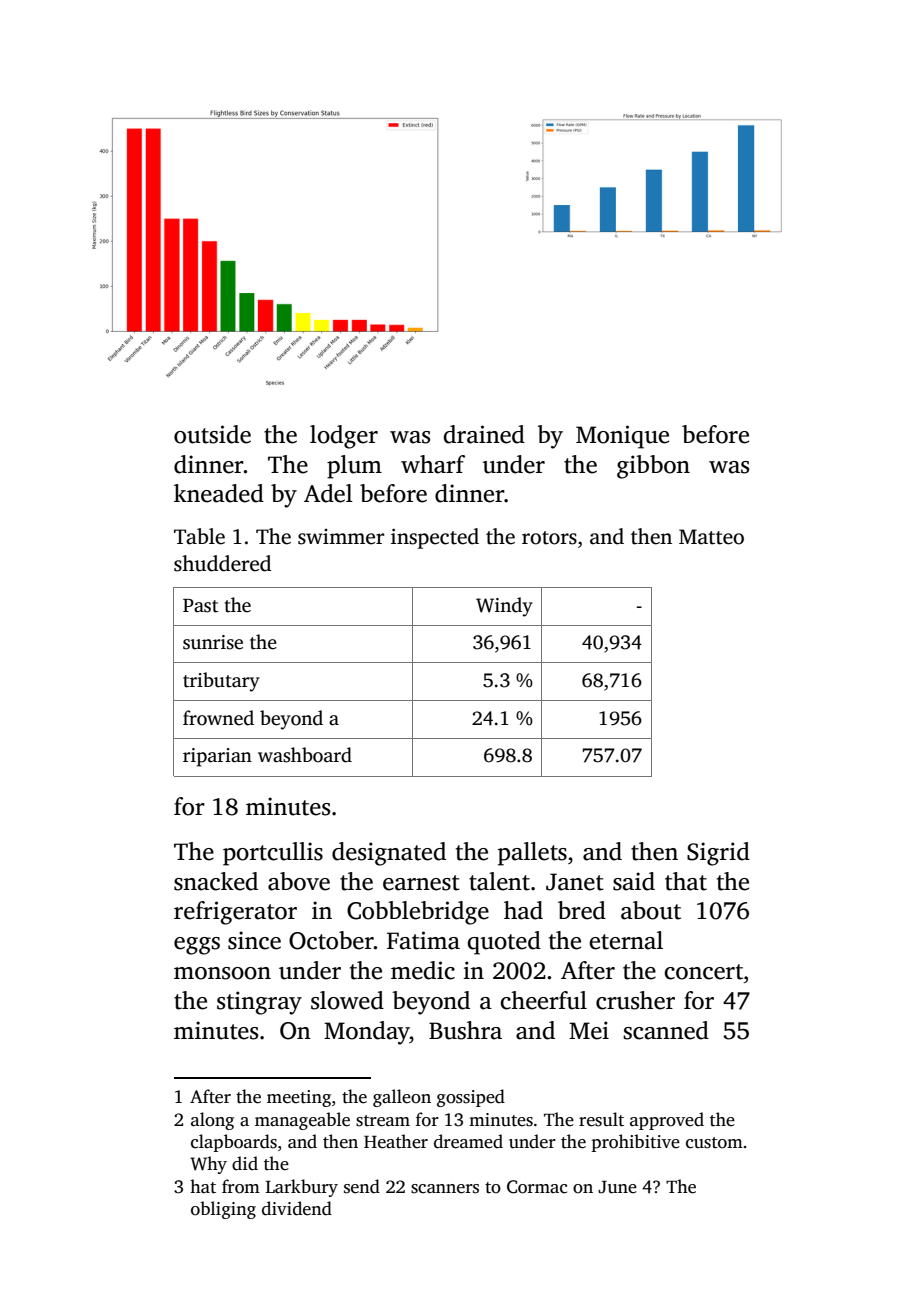  I want to click on gossiped, so click(471, 1098).
